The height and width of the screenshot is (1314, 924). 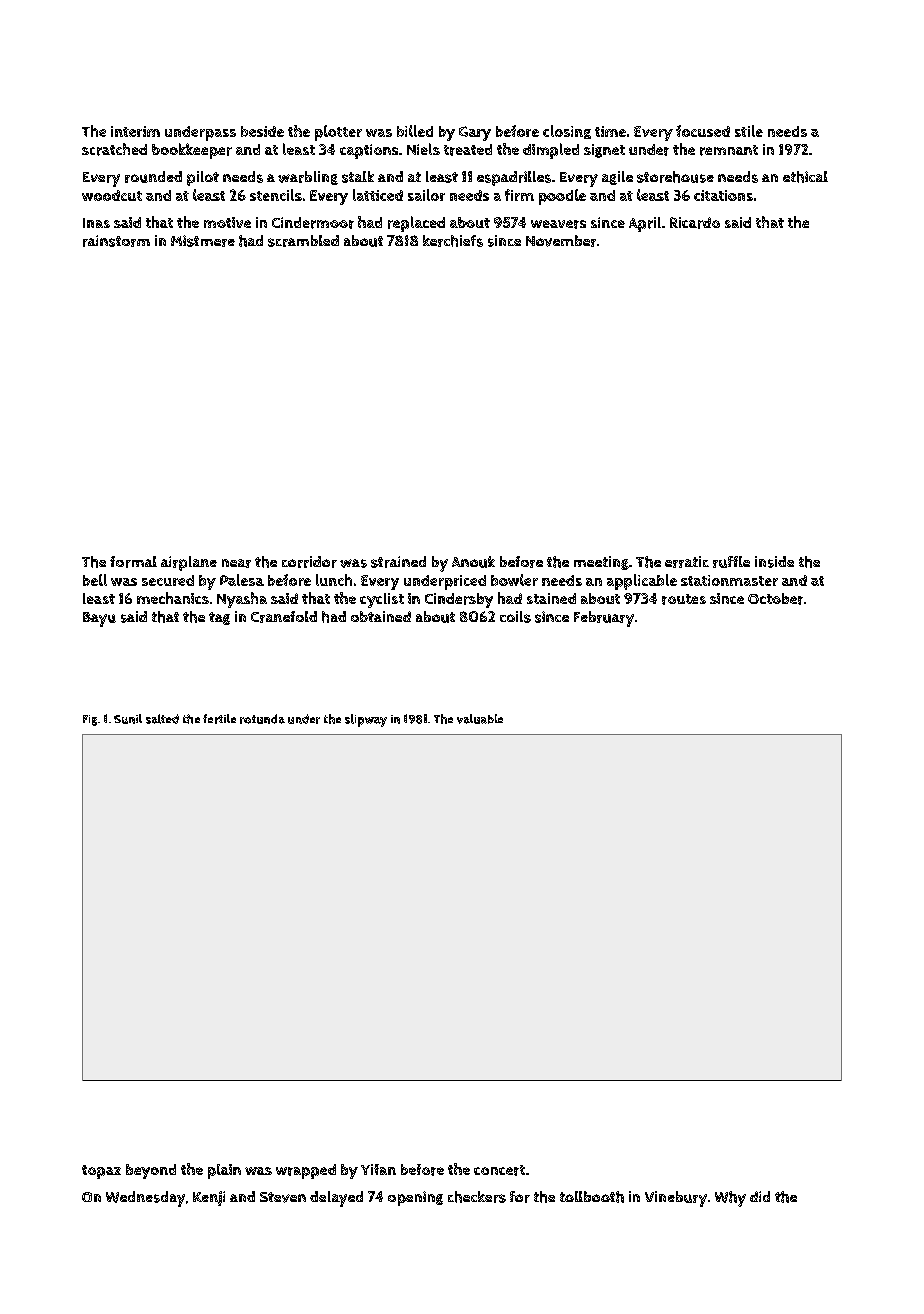 I want to click on strained, so click(x=398, y=562).
